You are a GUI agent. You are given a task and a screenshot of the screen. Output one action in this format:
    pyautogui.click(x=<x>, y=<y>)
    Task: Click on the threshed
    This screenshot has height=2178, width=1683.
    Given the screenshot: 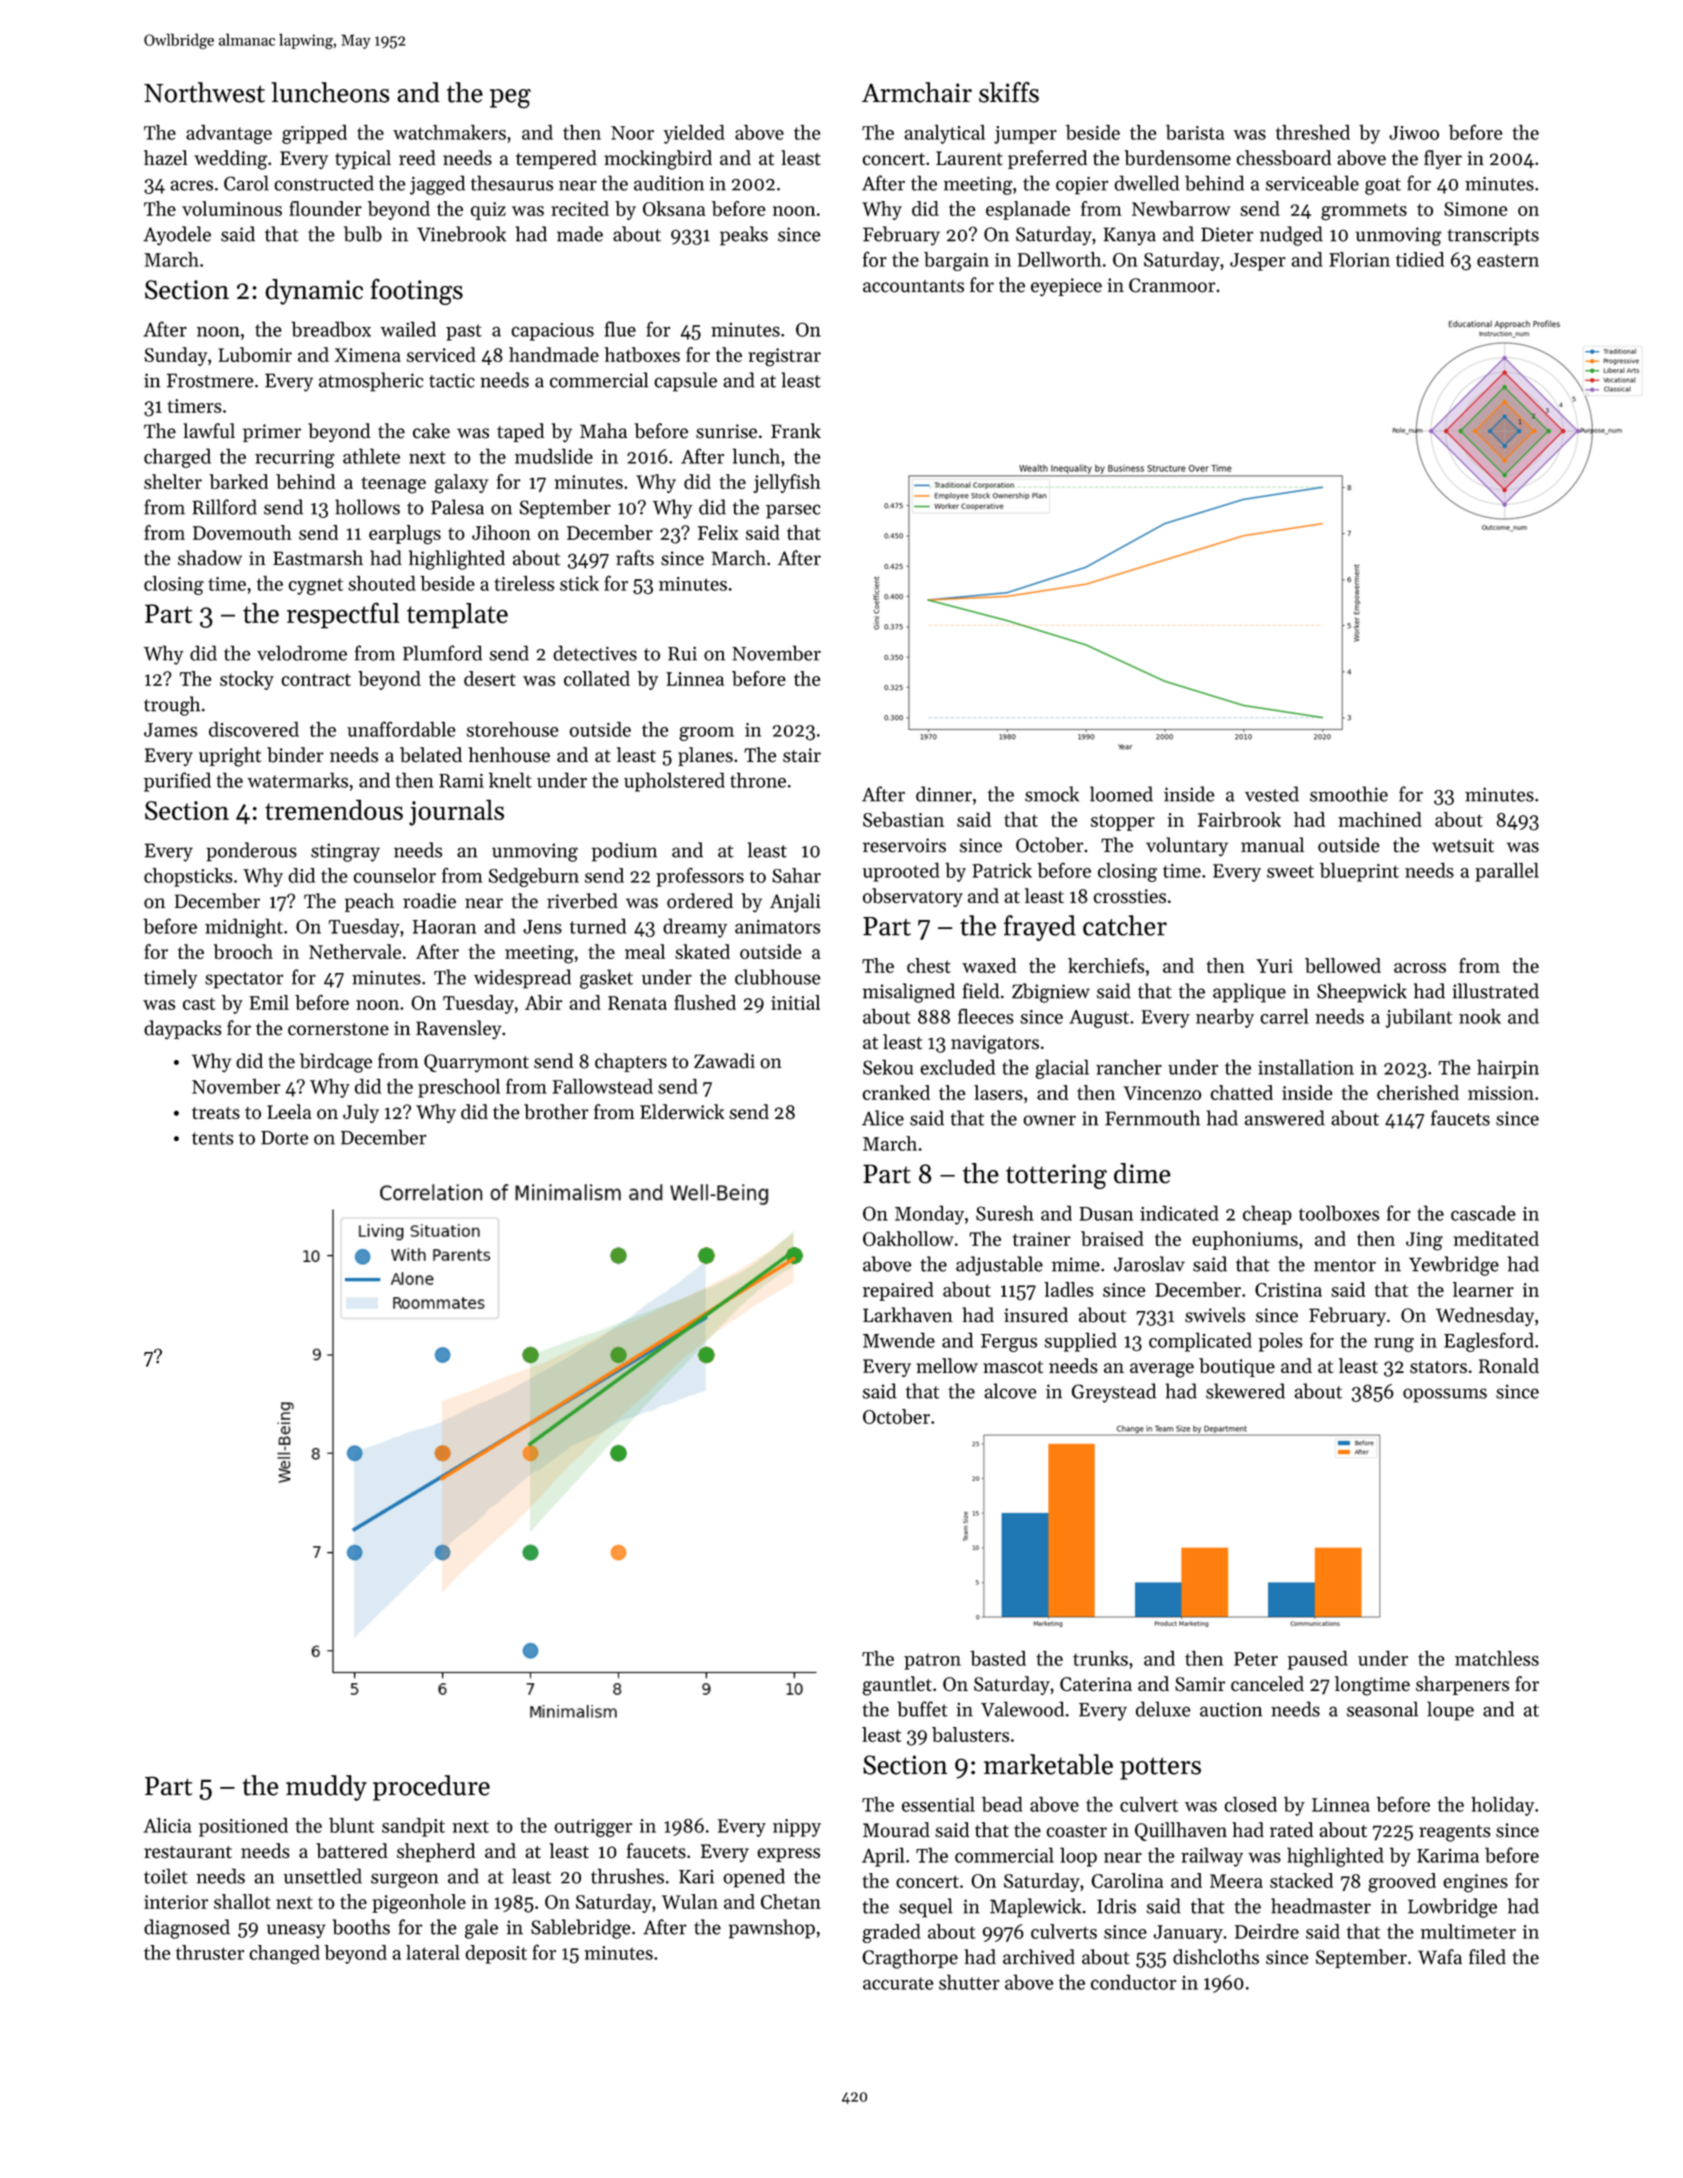 What is the action you would take?
    pyautogui.click(x=1313, y=132)
